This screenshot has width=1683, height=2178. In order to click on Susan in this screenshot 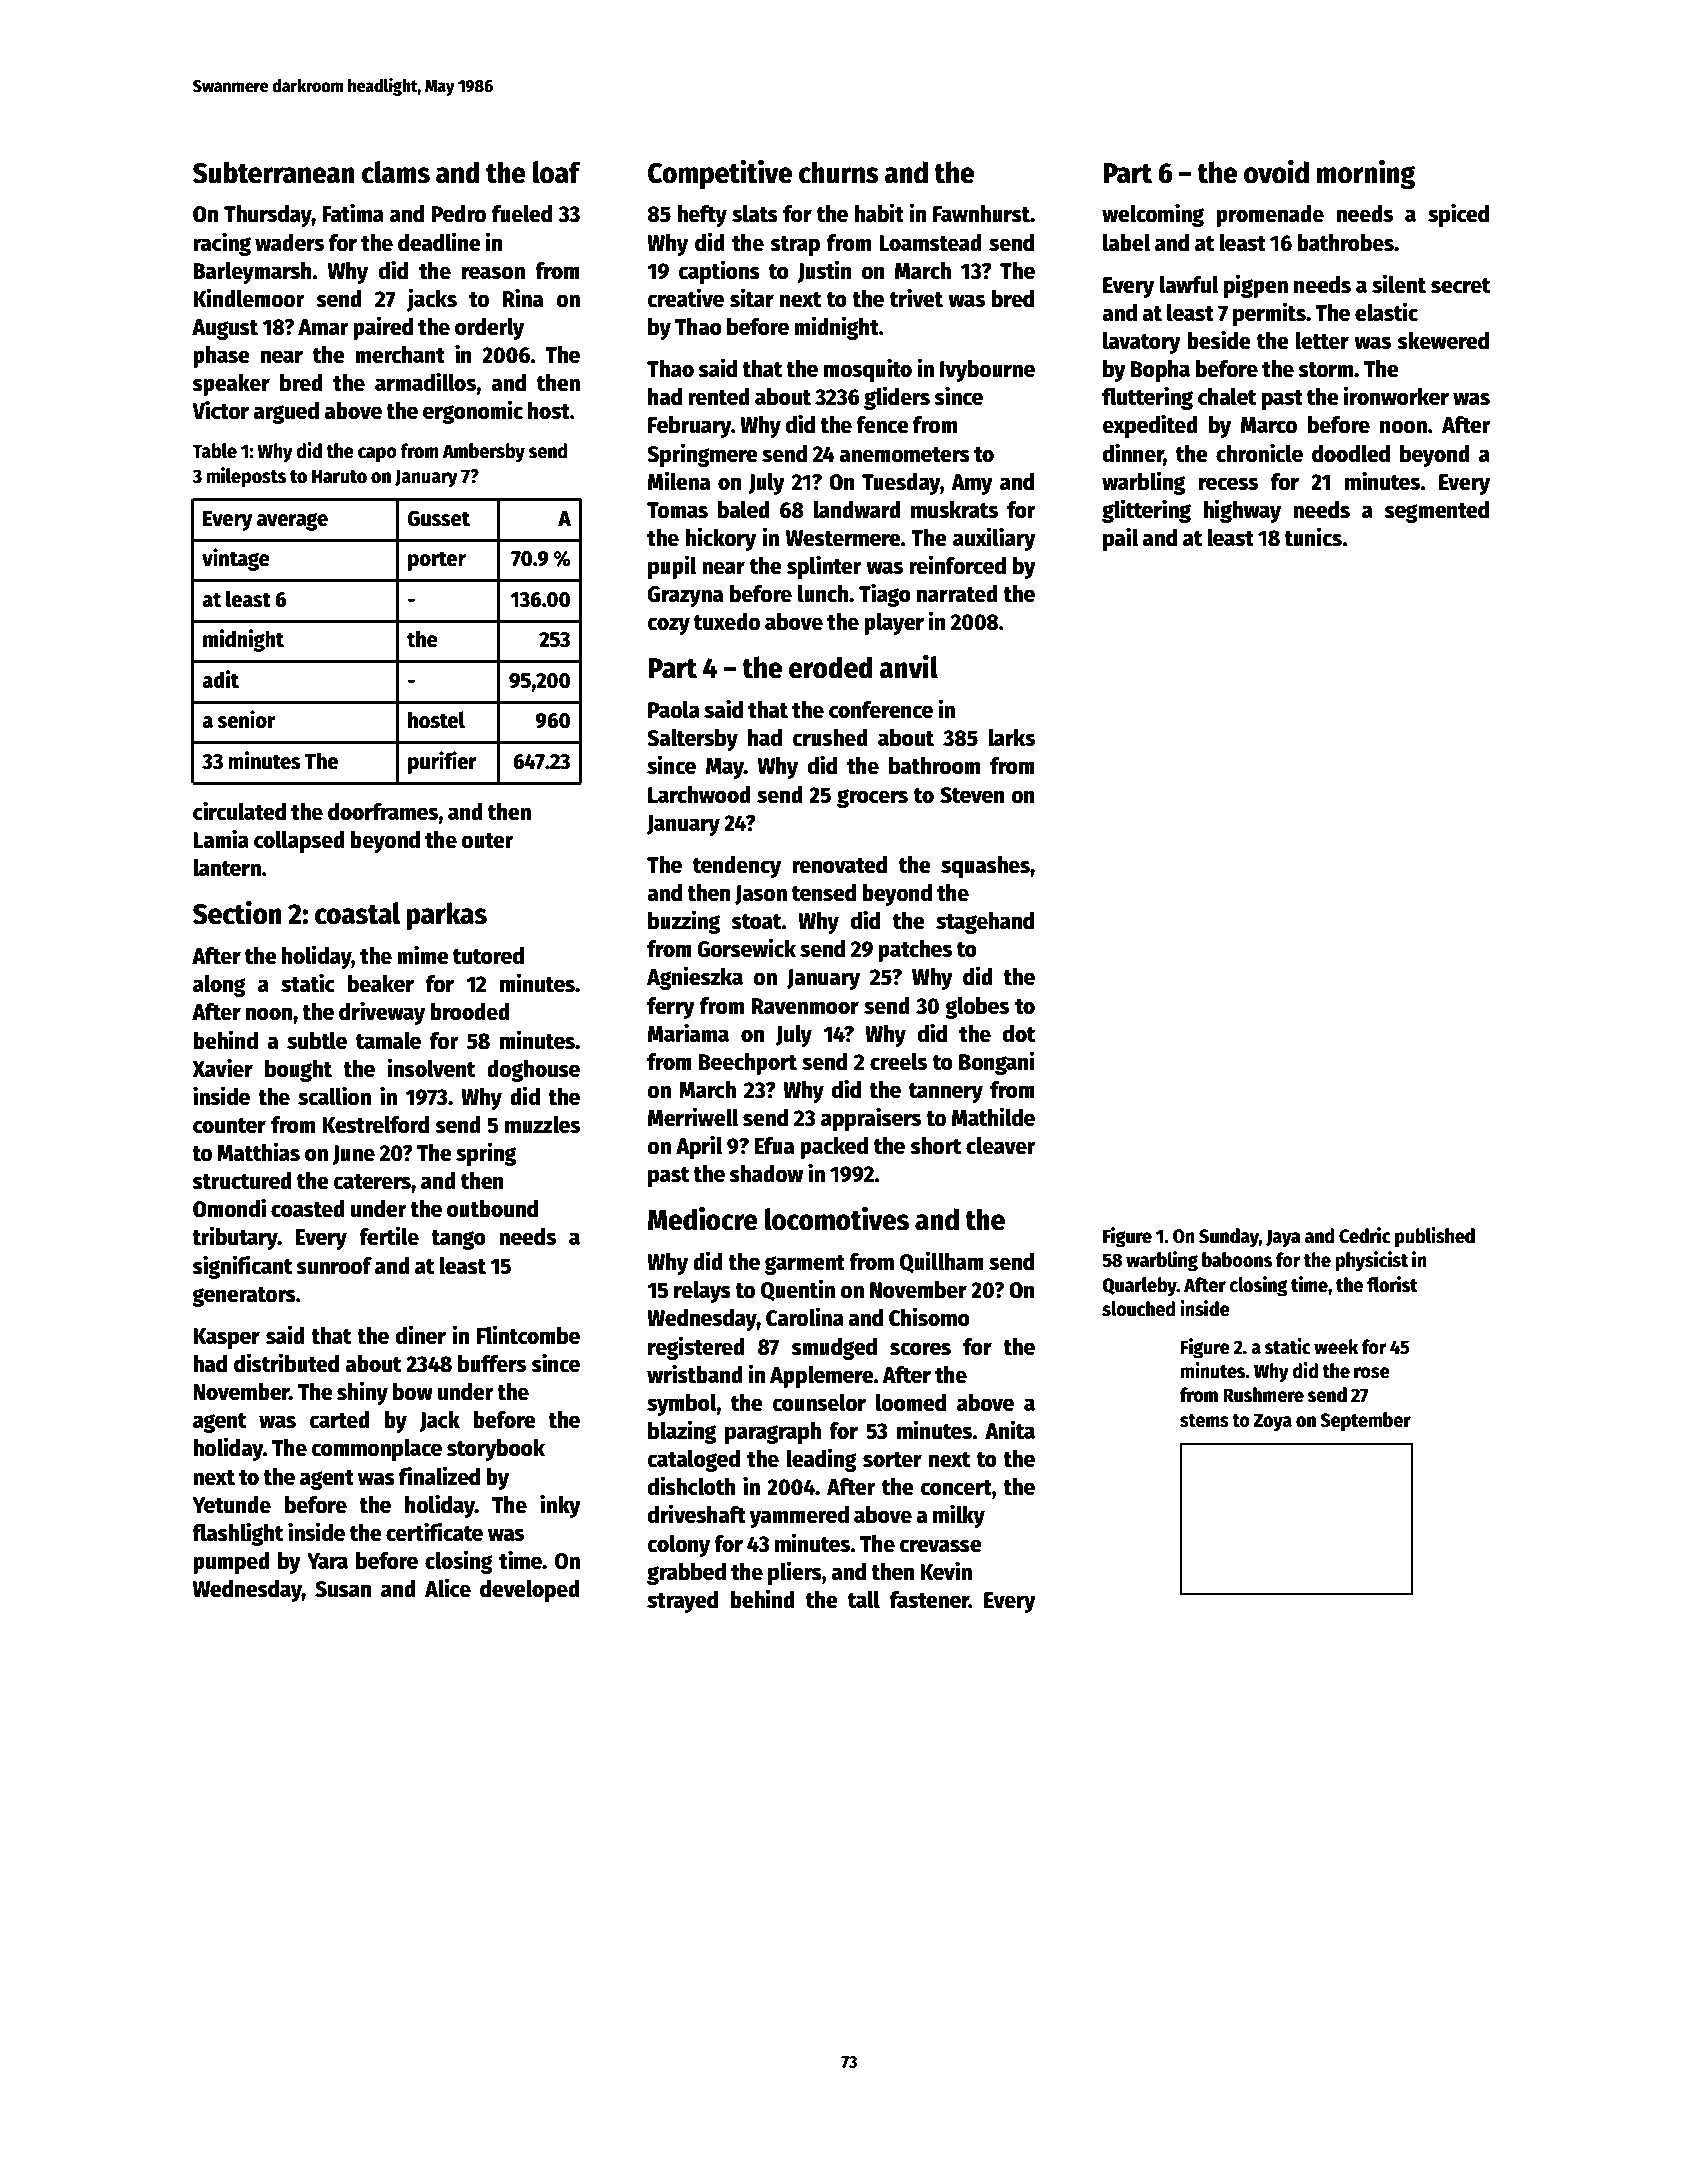, I will do `click(343, 1589)`.
